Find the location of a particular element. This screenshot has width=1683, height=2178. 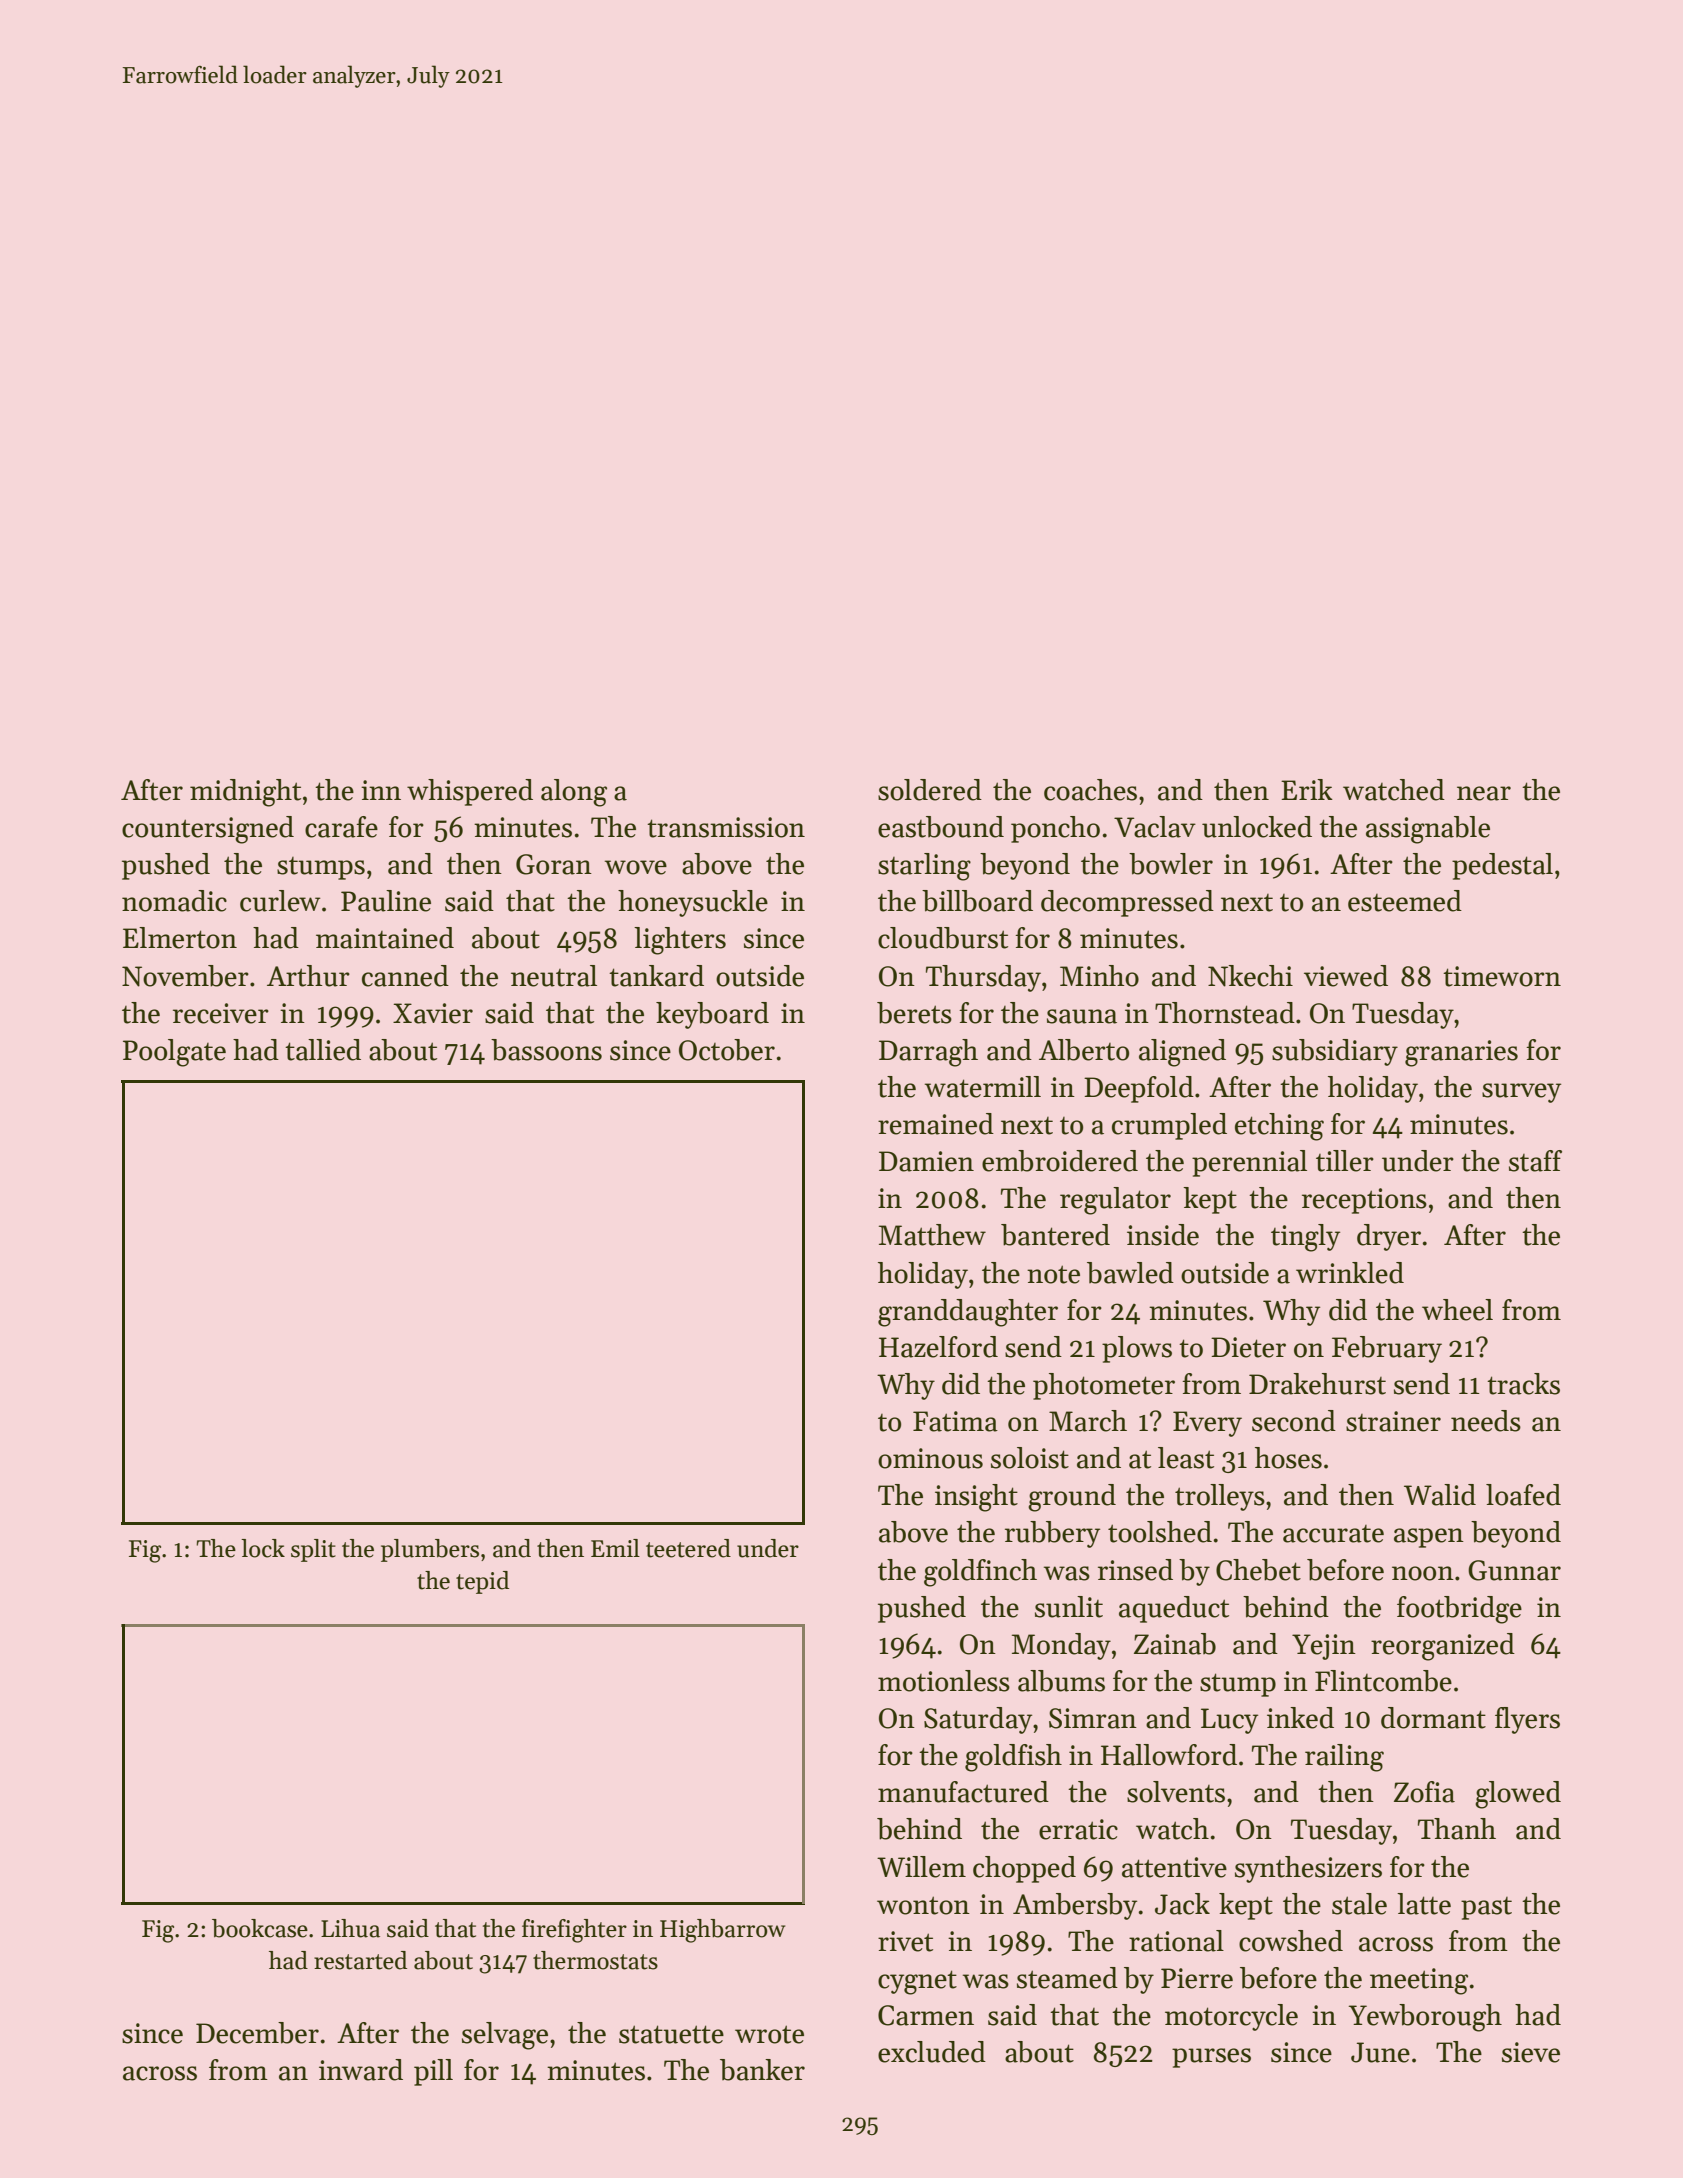

Hazelford is located at coordinates (938, 1347).
